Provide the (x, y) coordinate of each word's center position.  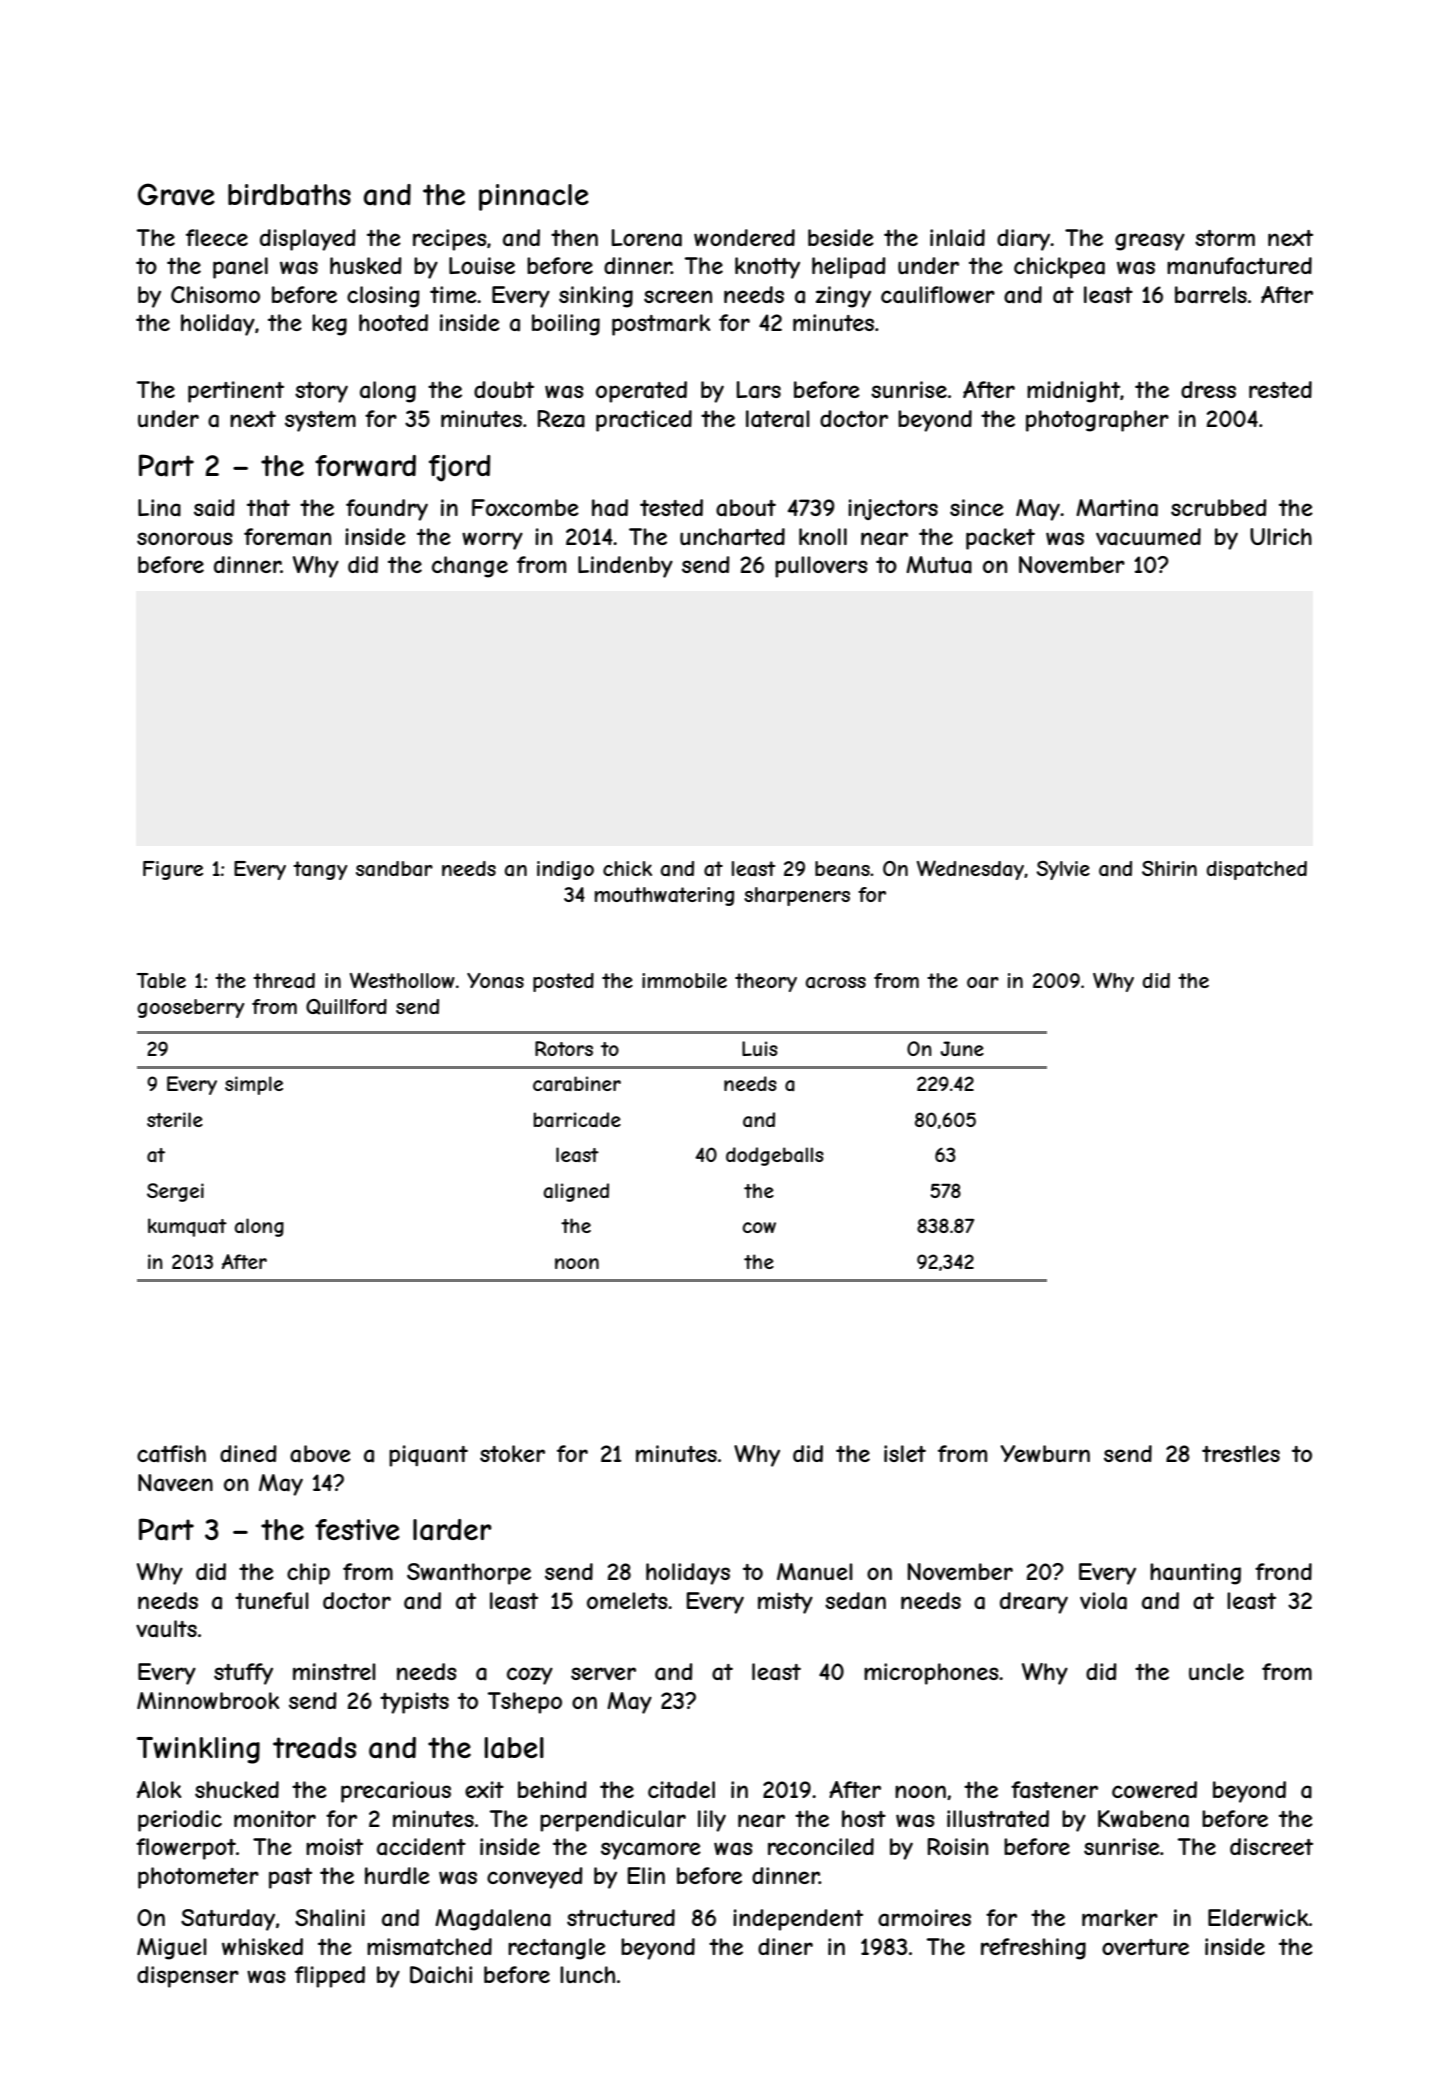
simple (254, 1085)
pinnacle (534, 197)
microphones (931, 1674)
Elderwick (1258, 1917)
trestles (1241, 1453)
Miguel (172, 1949)
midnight (1073, 392)
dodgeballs (775, 1156)
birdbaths (289, 195)
